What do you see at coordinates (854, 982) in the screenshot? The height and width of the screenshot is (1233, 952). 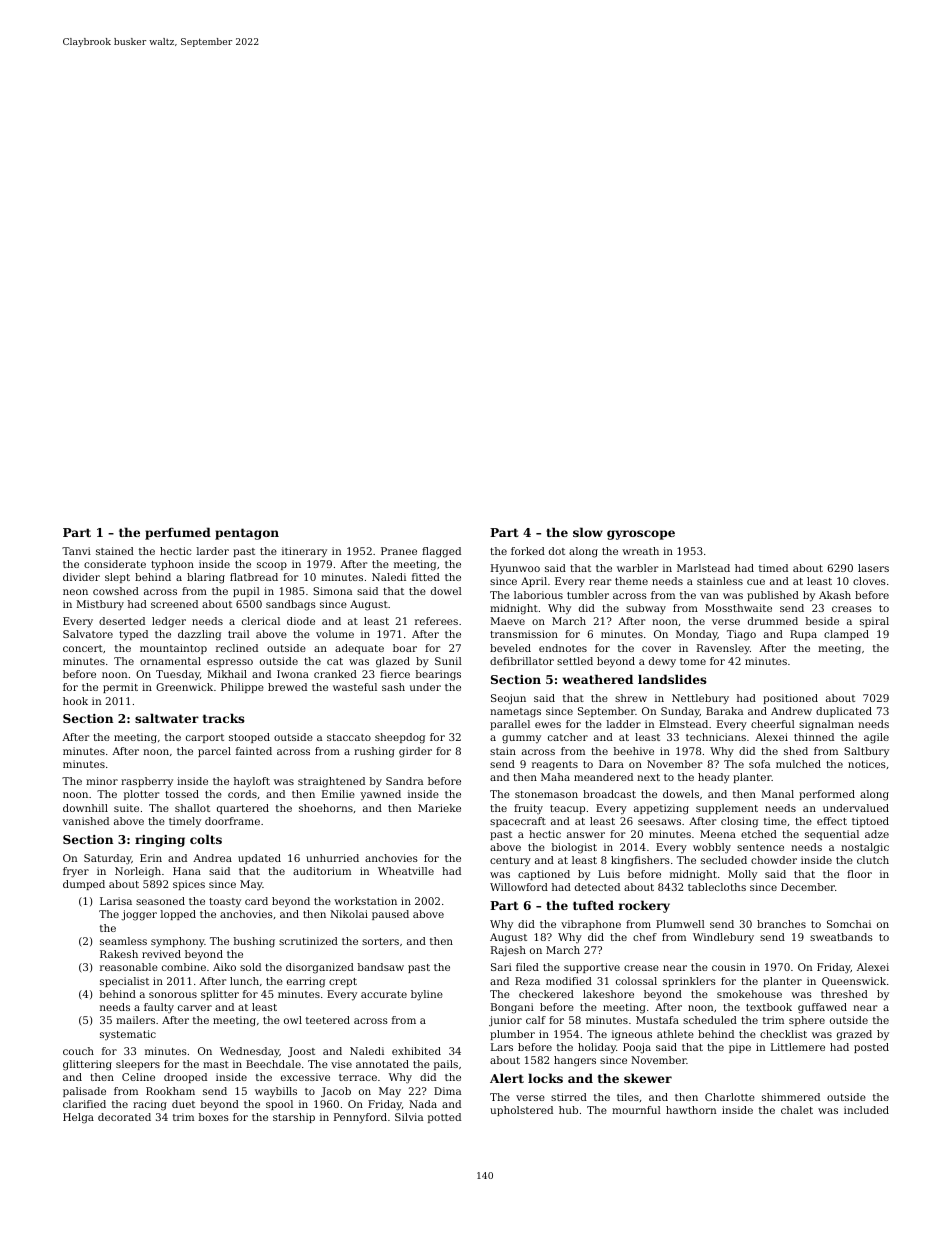 I see `Queenswick` at bounding box center [854, 982].
